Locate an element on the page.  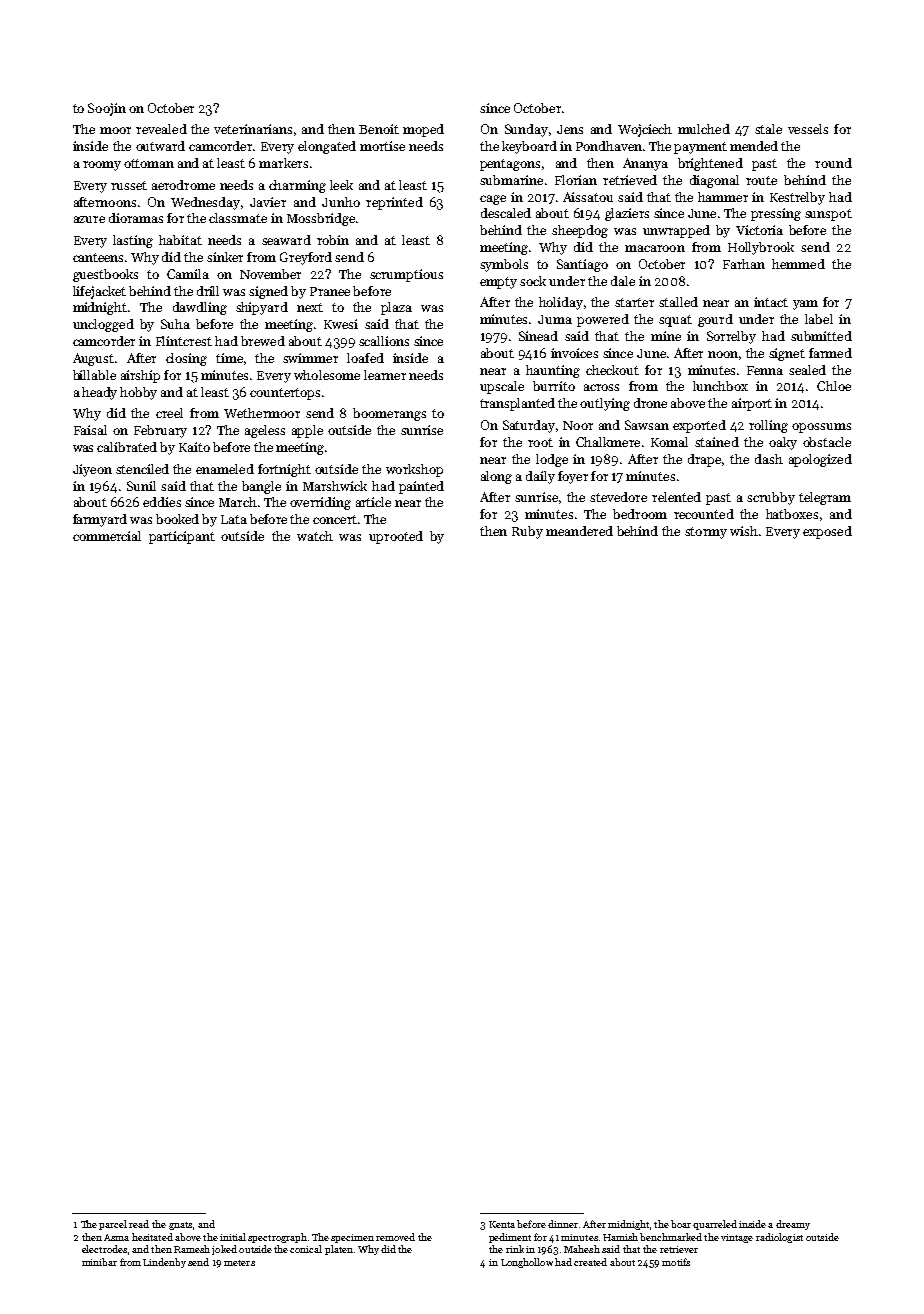
stormy is located at coordinates (706, 533).
